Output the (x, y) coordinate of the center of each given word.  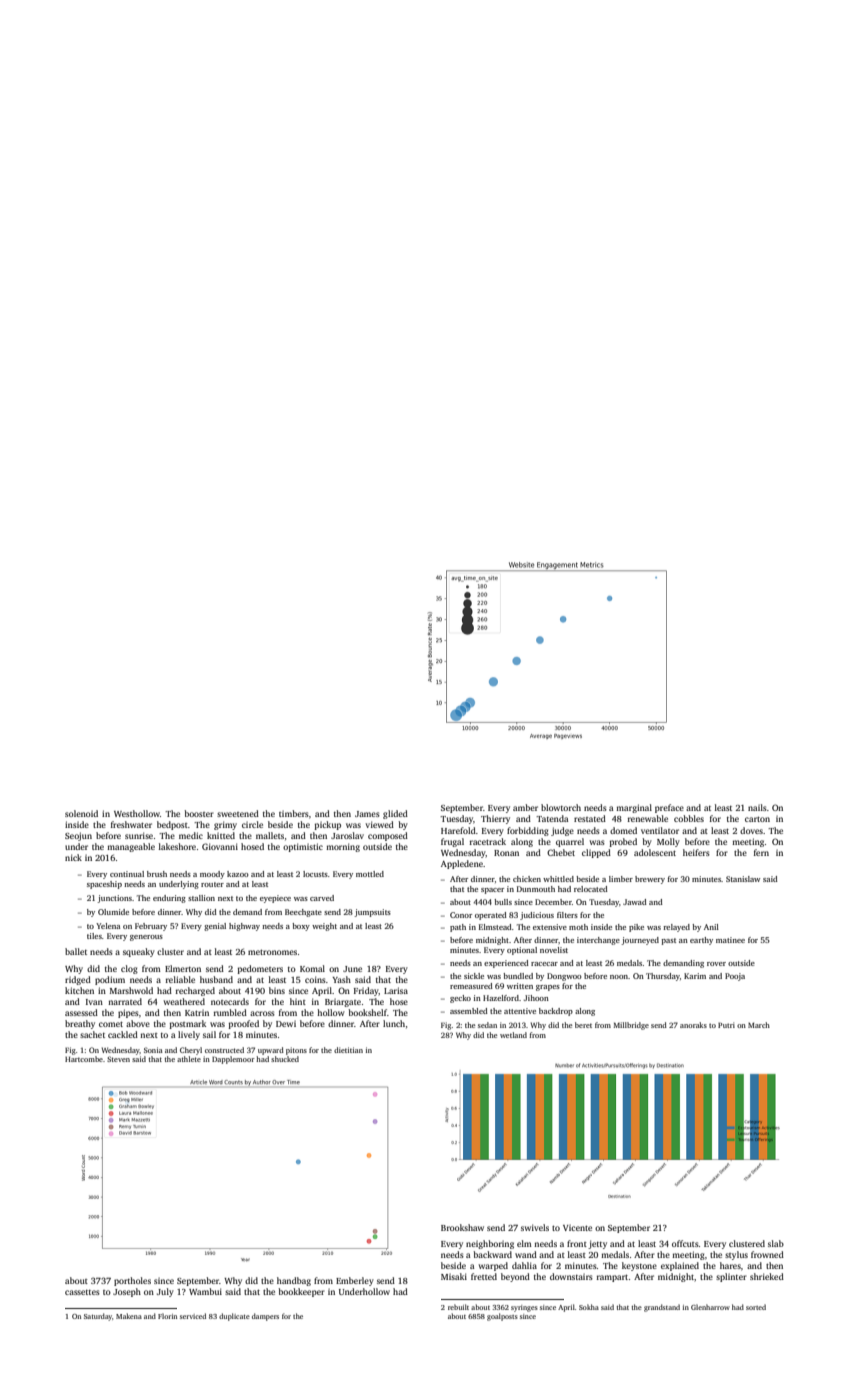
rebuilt (458, 1307)
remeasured (471, 986)
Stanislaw (743, 879)
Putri (726, 1025)
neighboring (490, 1244)
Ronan (506, 853)
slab (776, 1243)
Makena (129, 1316)
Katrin (197, 1013)
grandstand (662, 1308)
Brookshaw (462, 1227)
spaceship (104, 885)
